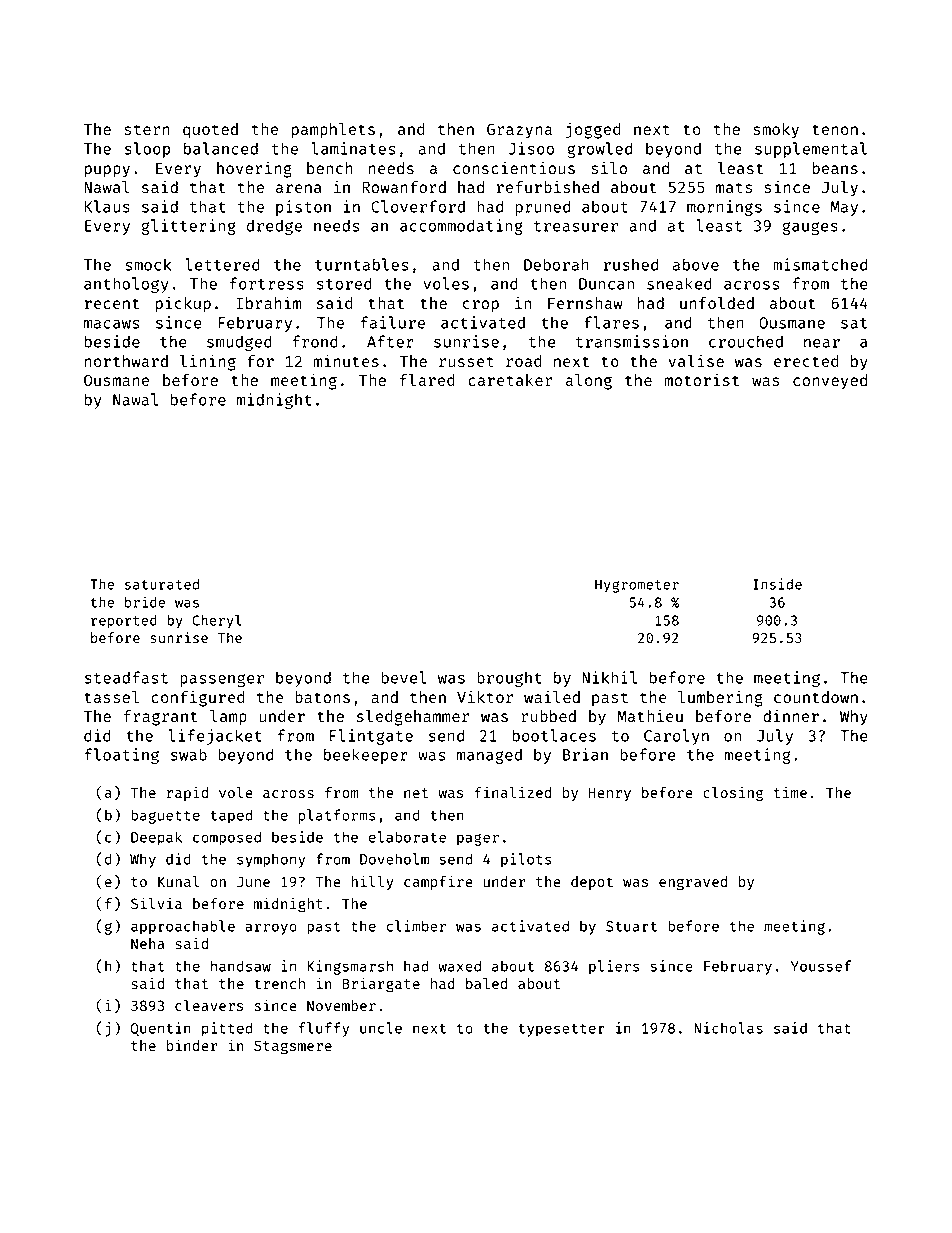  Describe the element at coordinates (592, 883) in the document. I see `depot` at that location.
